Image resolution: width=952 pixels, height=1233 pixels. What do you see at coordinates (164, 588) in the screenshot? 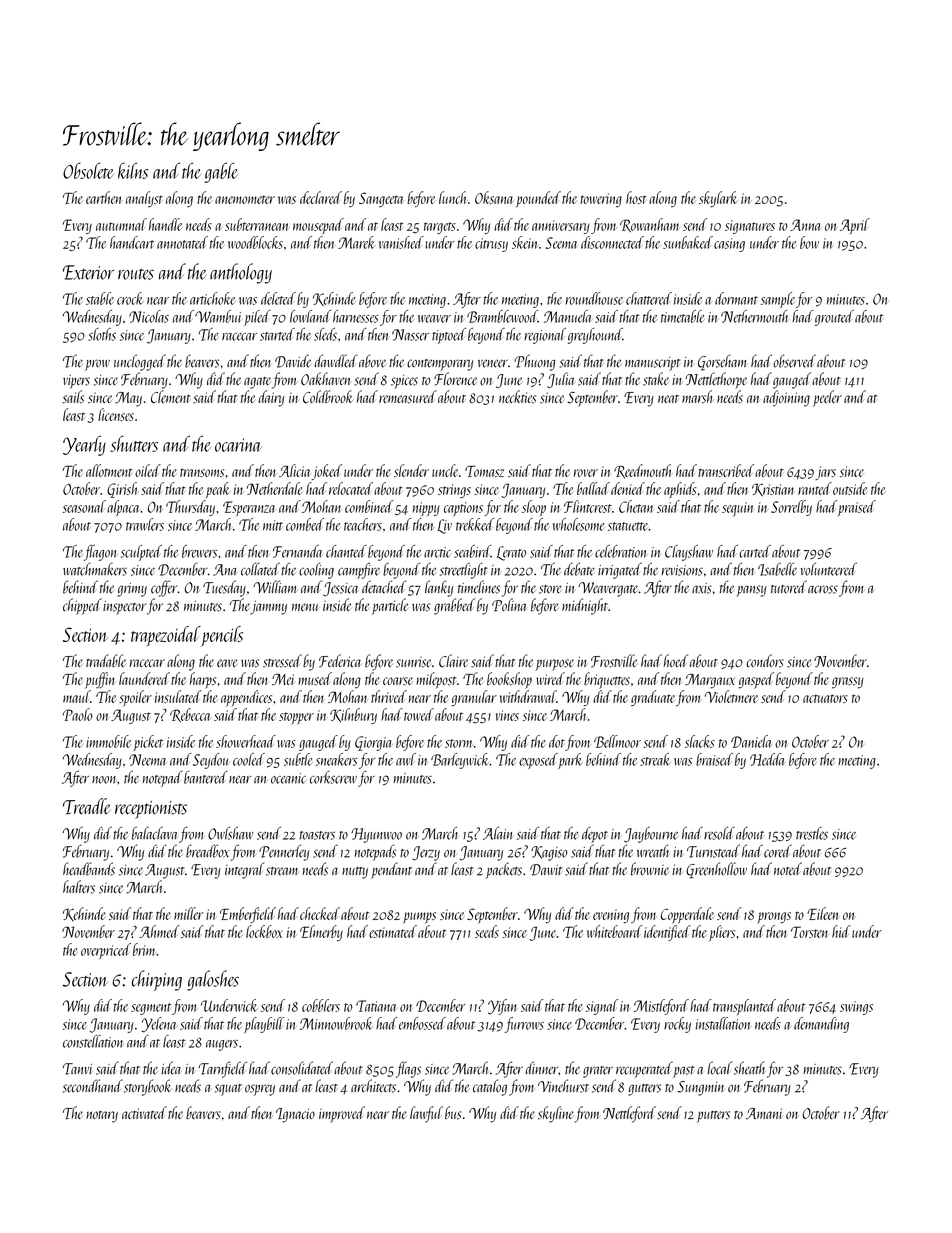
I see `coffer` at bounding box center [164, 588].
